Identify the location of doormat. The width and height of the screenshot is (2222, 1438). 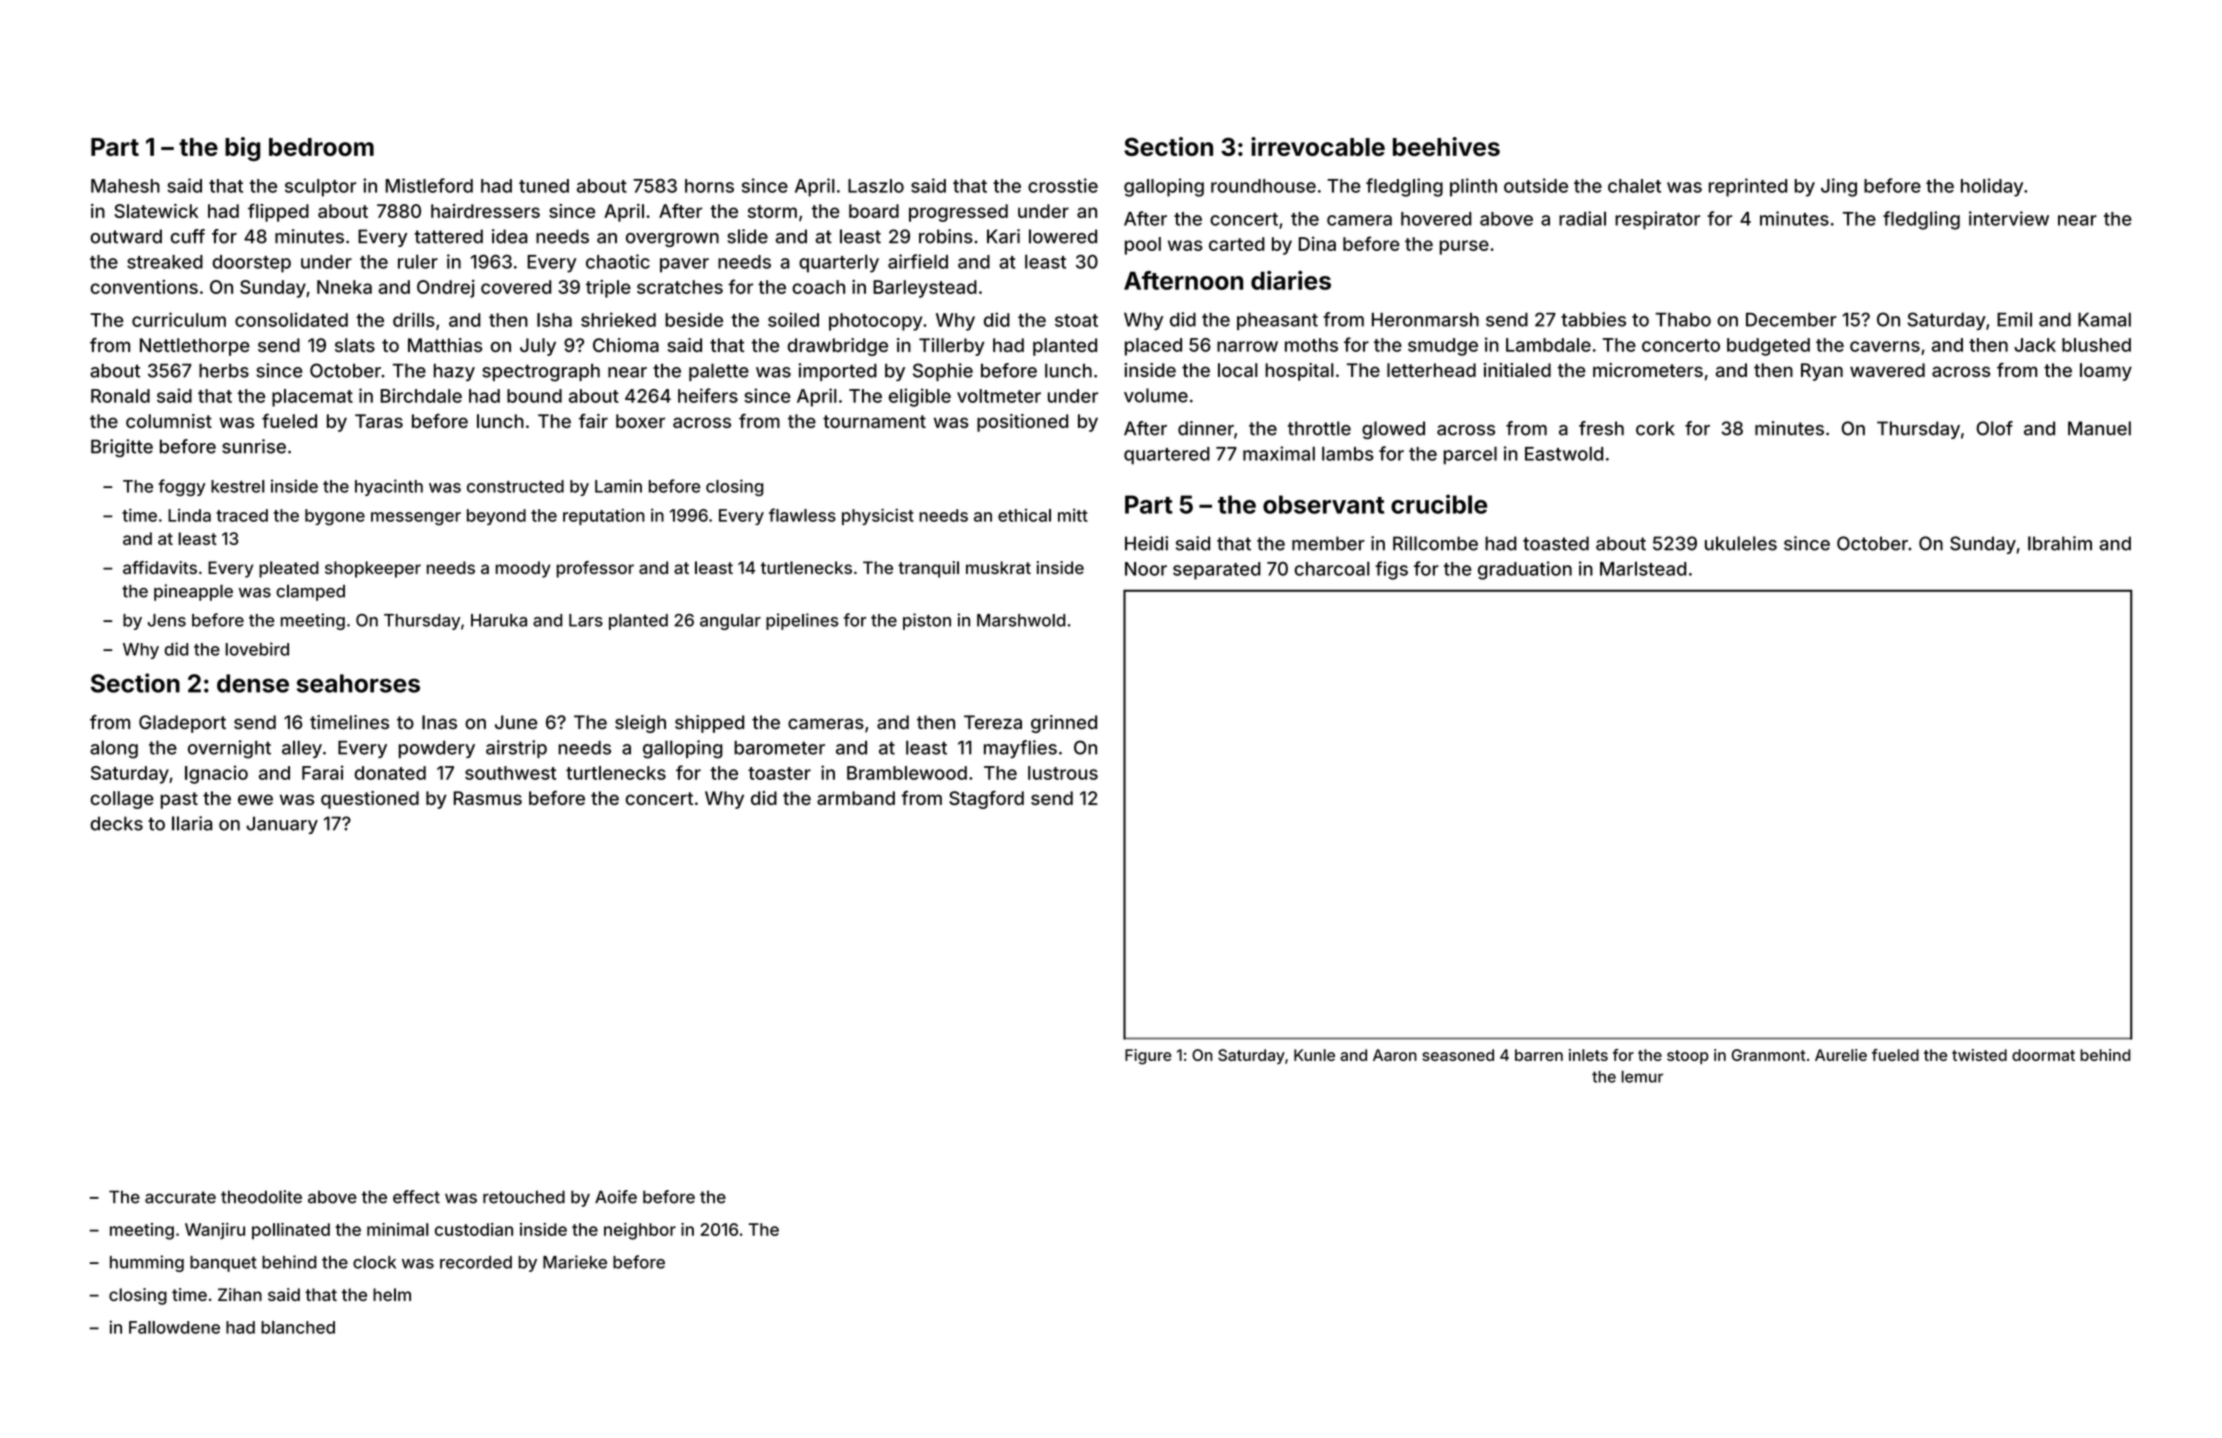
(2043, 1055).
